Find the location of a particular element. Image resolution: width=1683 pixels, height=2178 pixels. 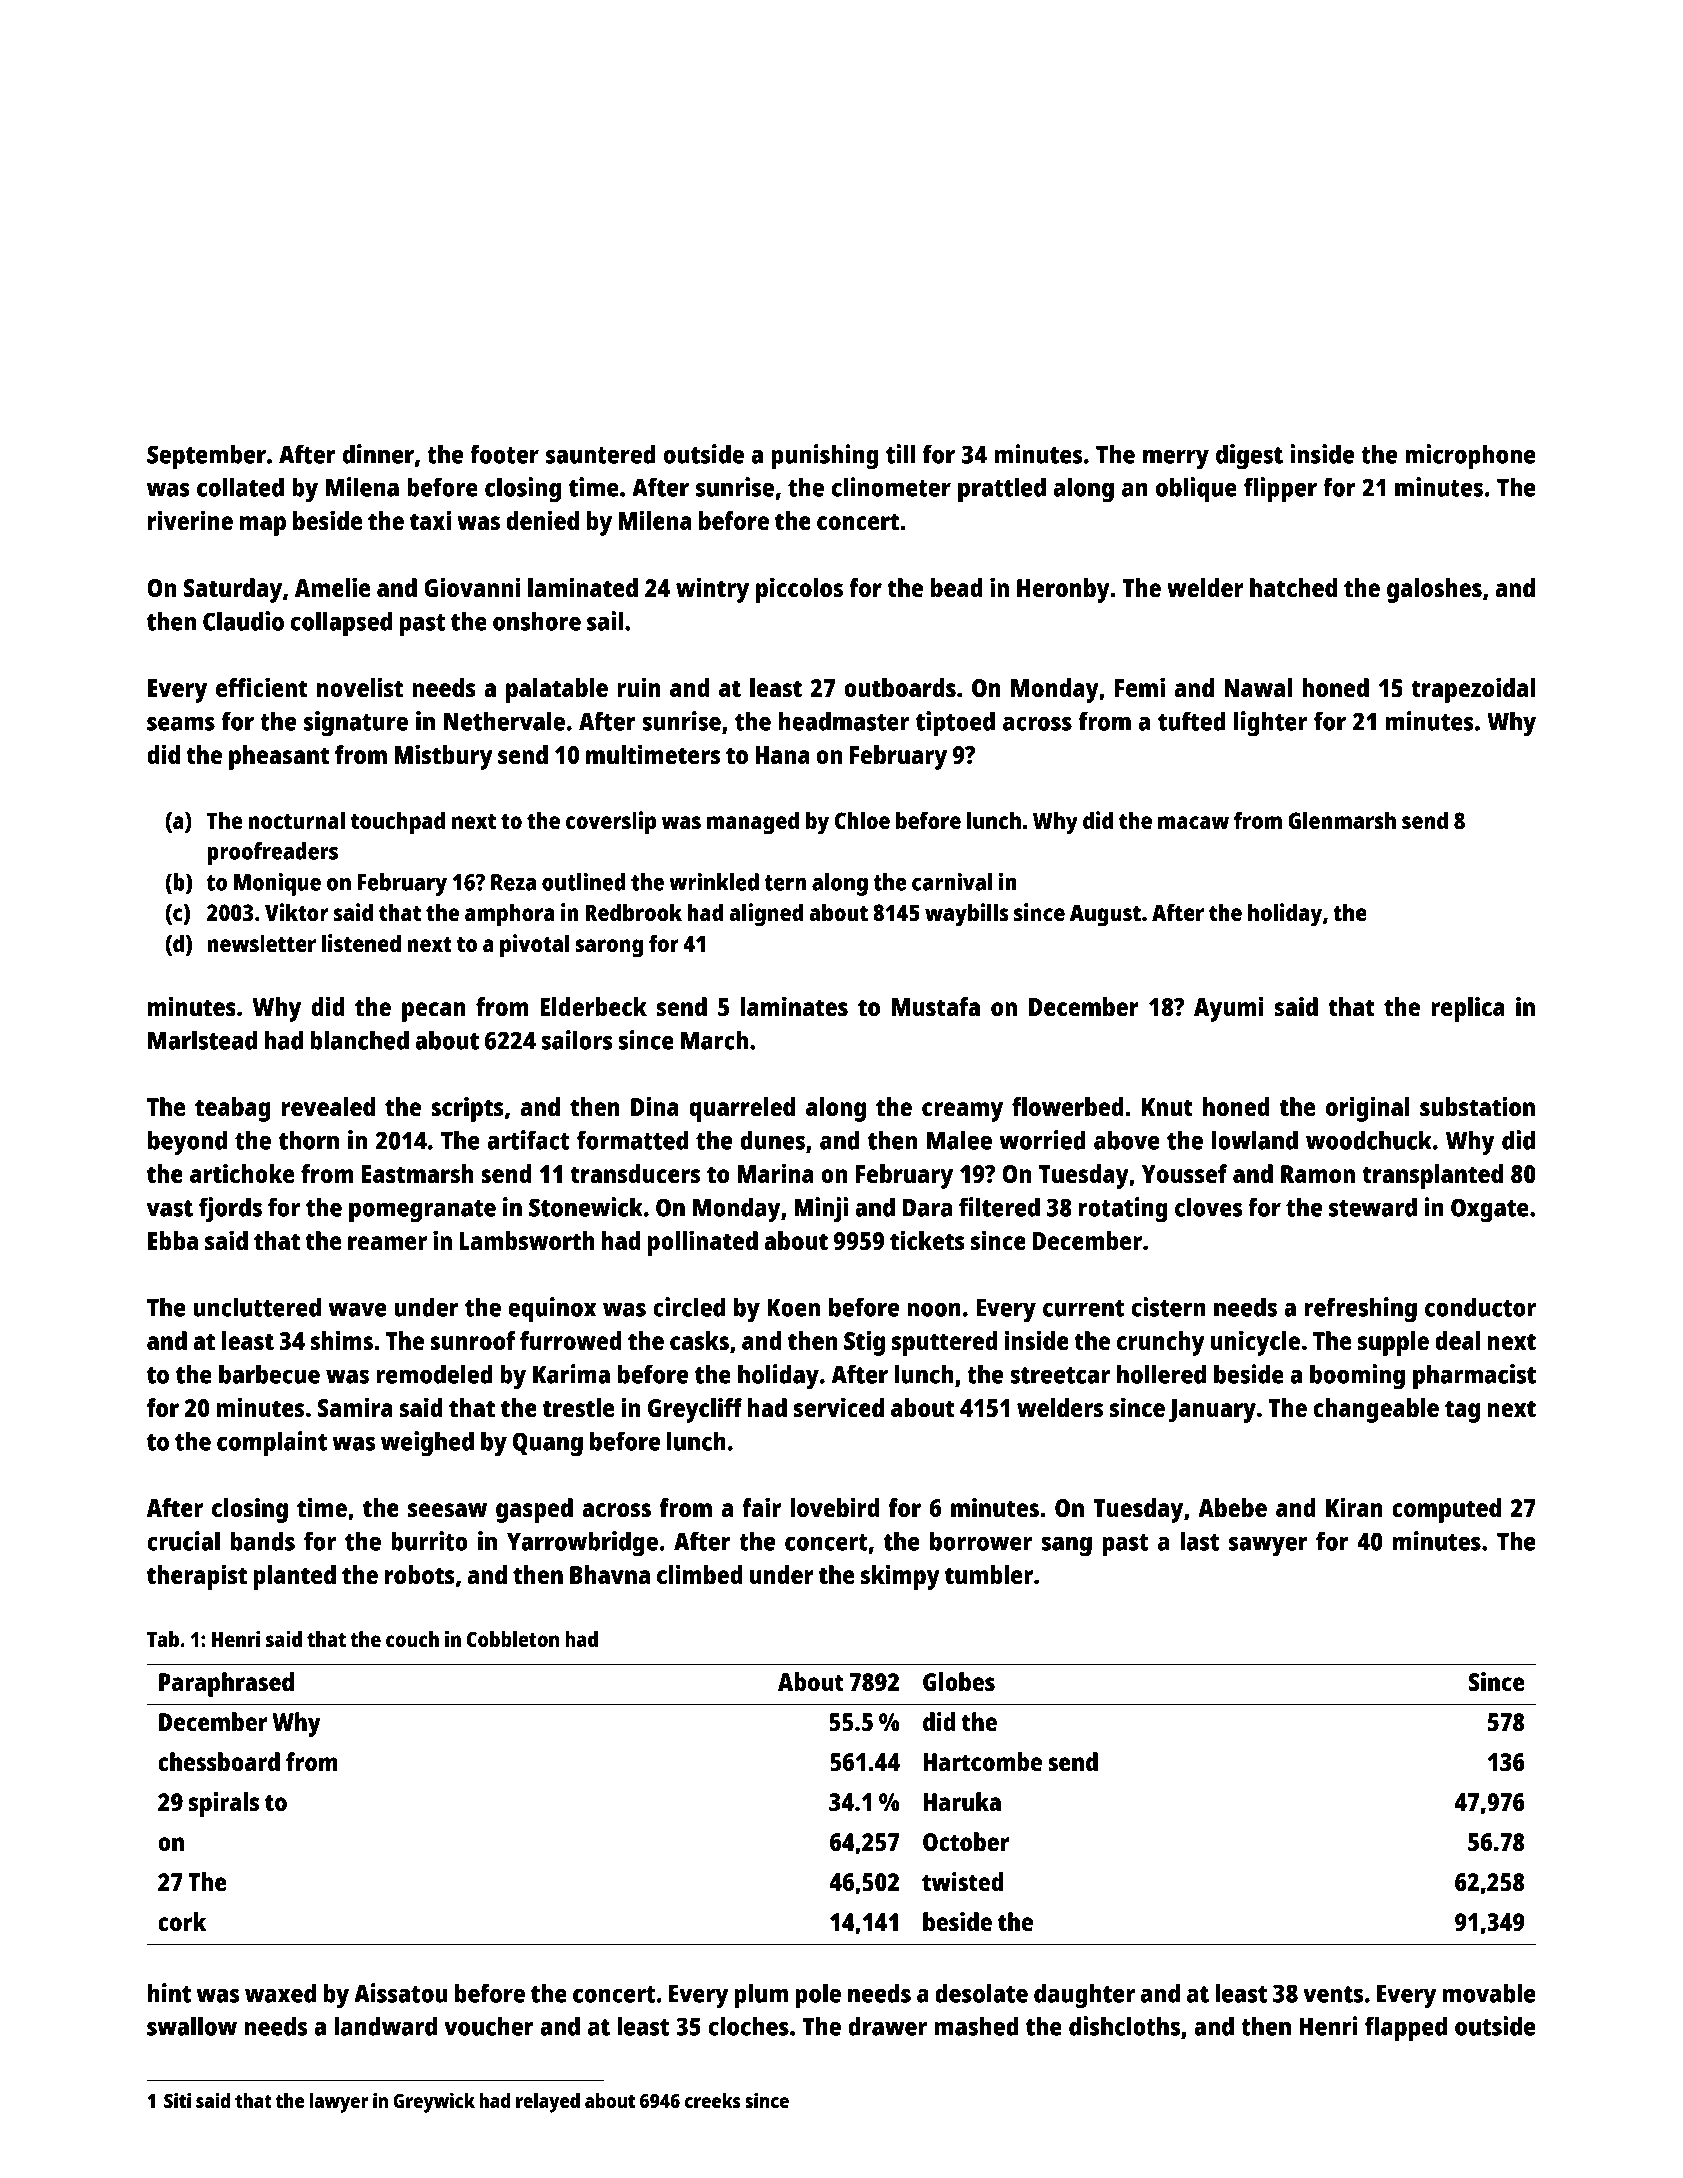

flapped is located at coordinates (1406, 2029).
